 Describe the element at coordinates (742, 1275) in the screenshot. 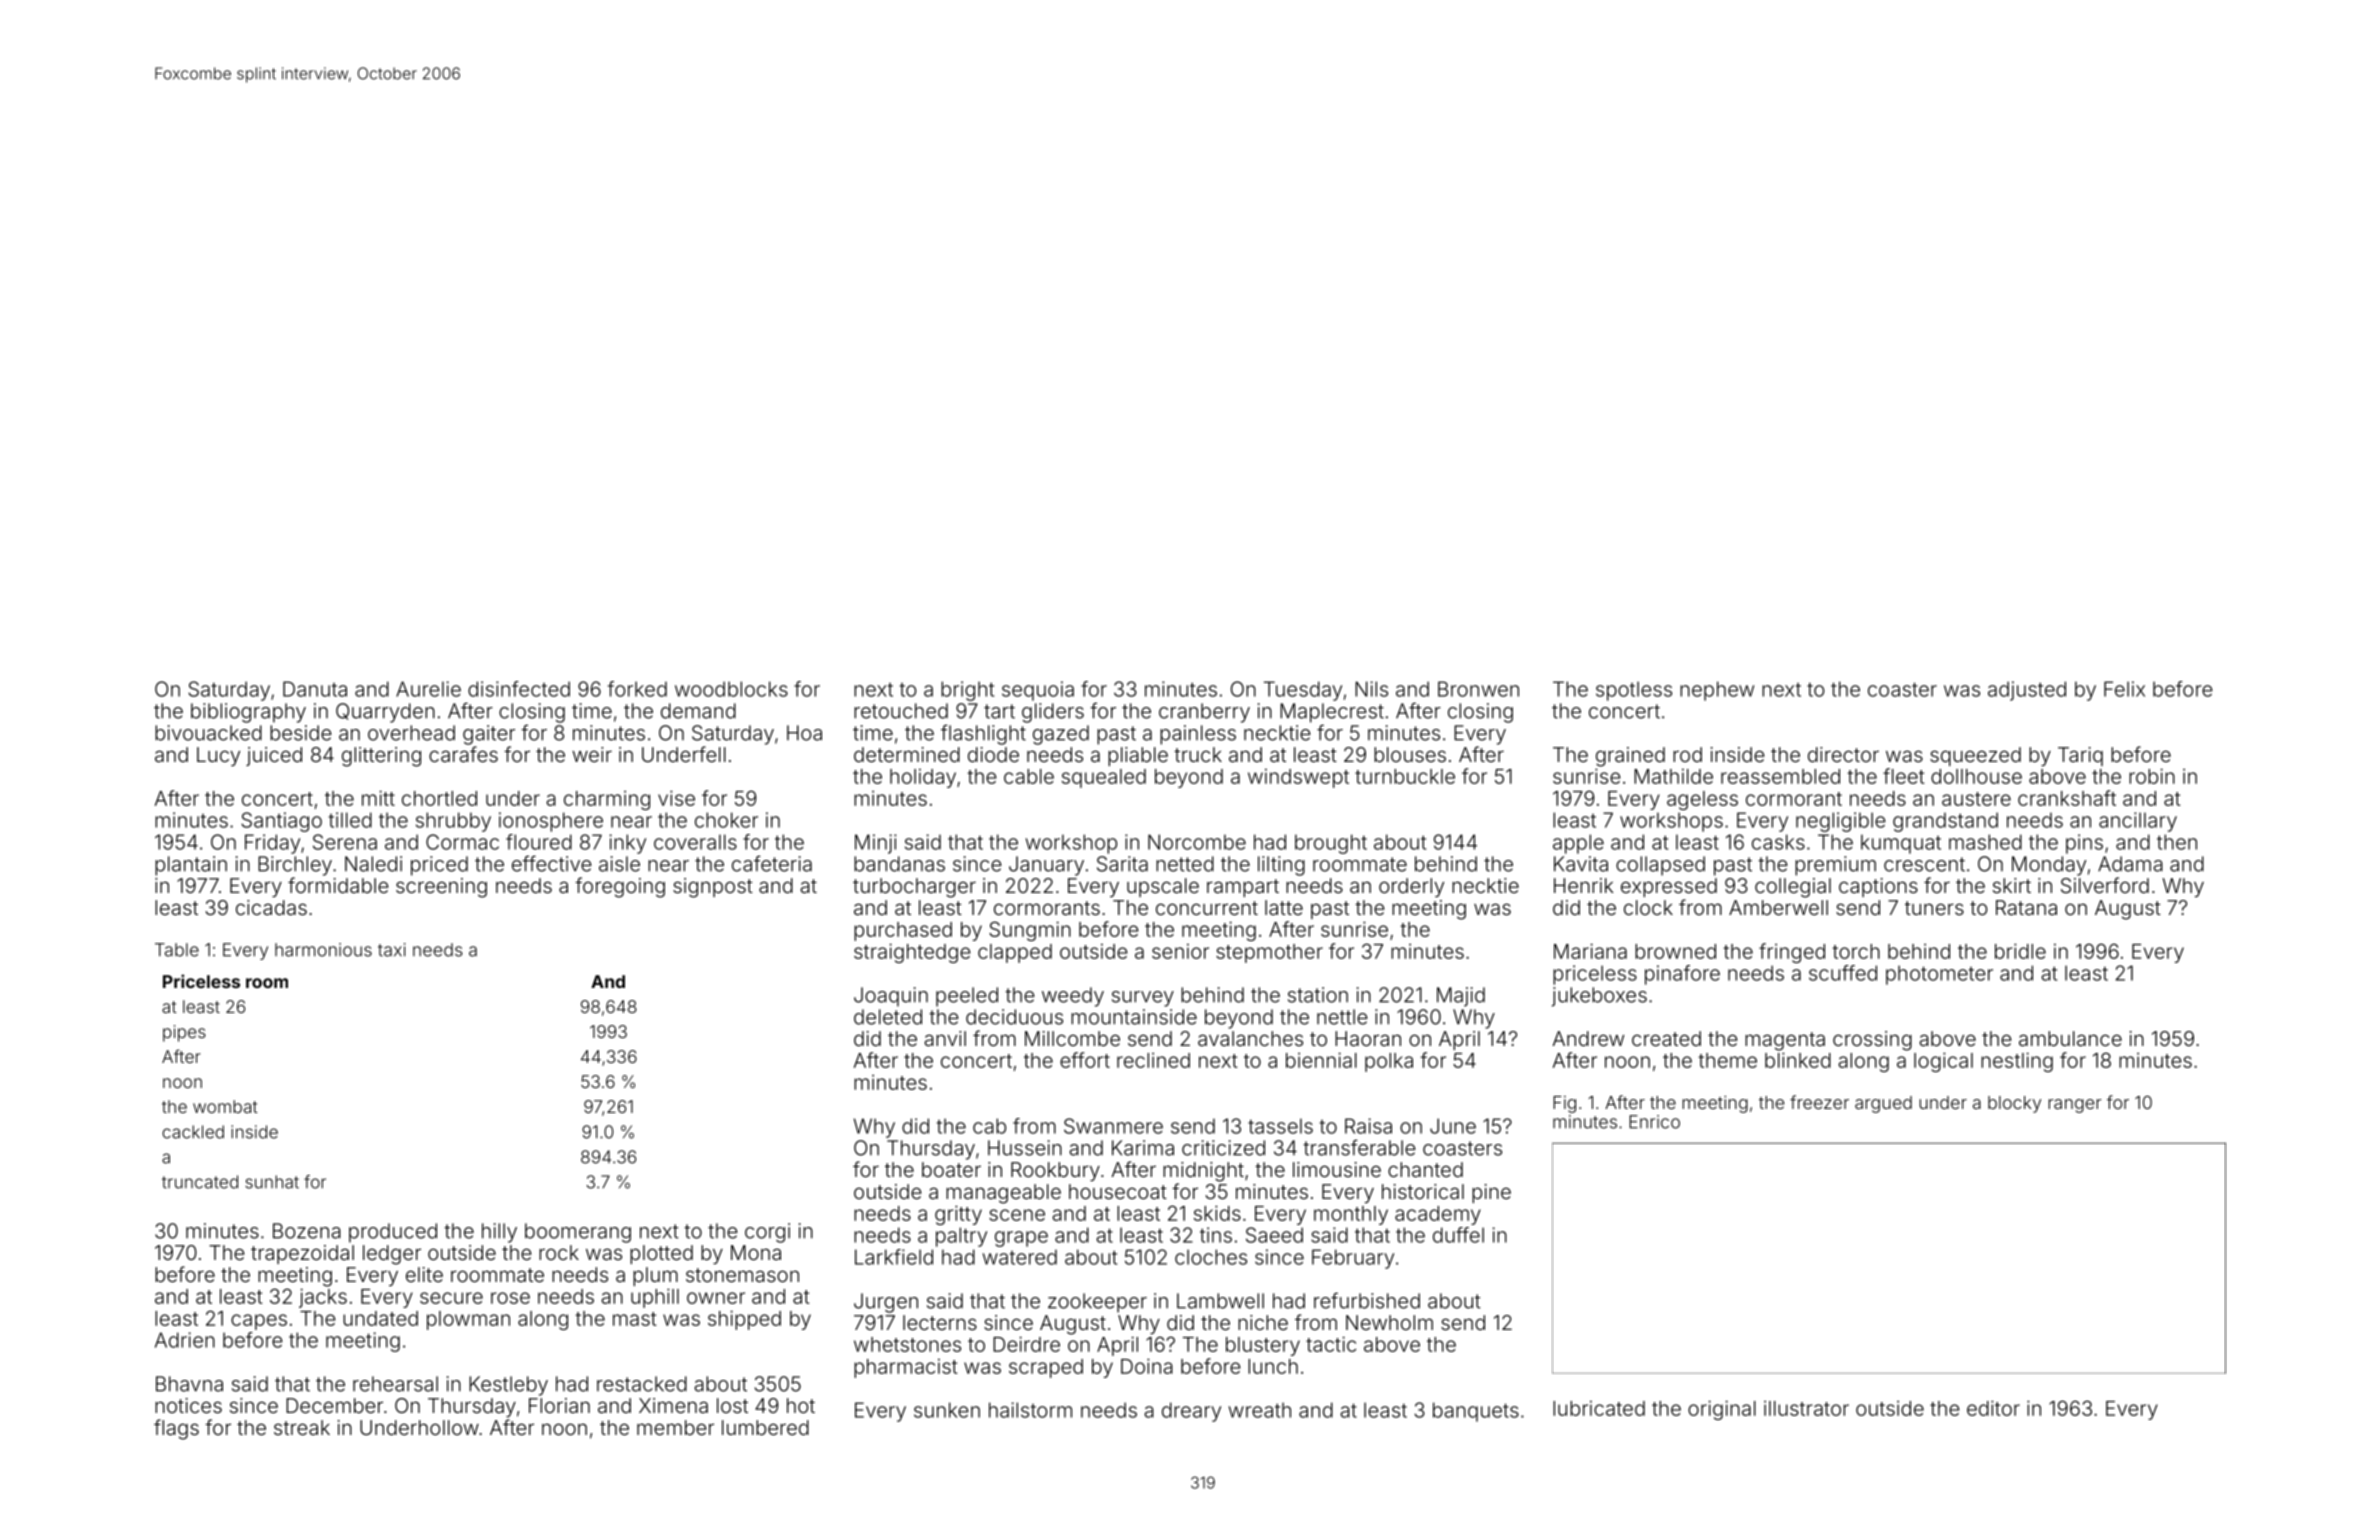

I see `stonemason` at that location.
